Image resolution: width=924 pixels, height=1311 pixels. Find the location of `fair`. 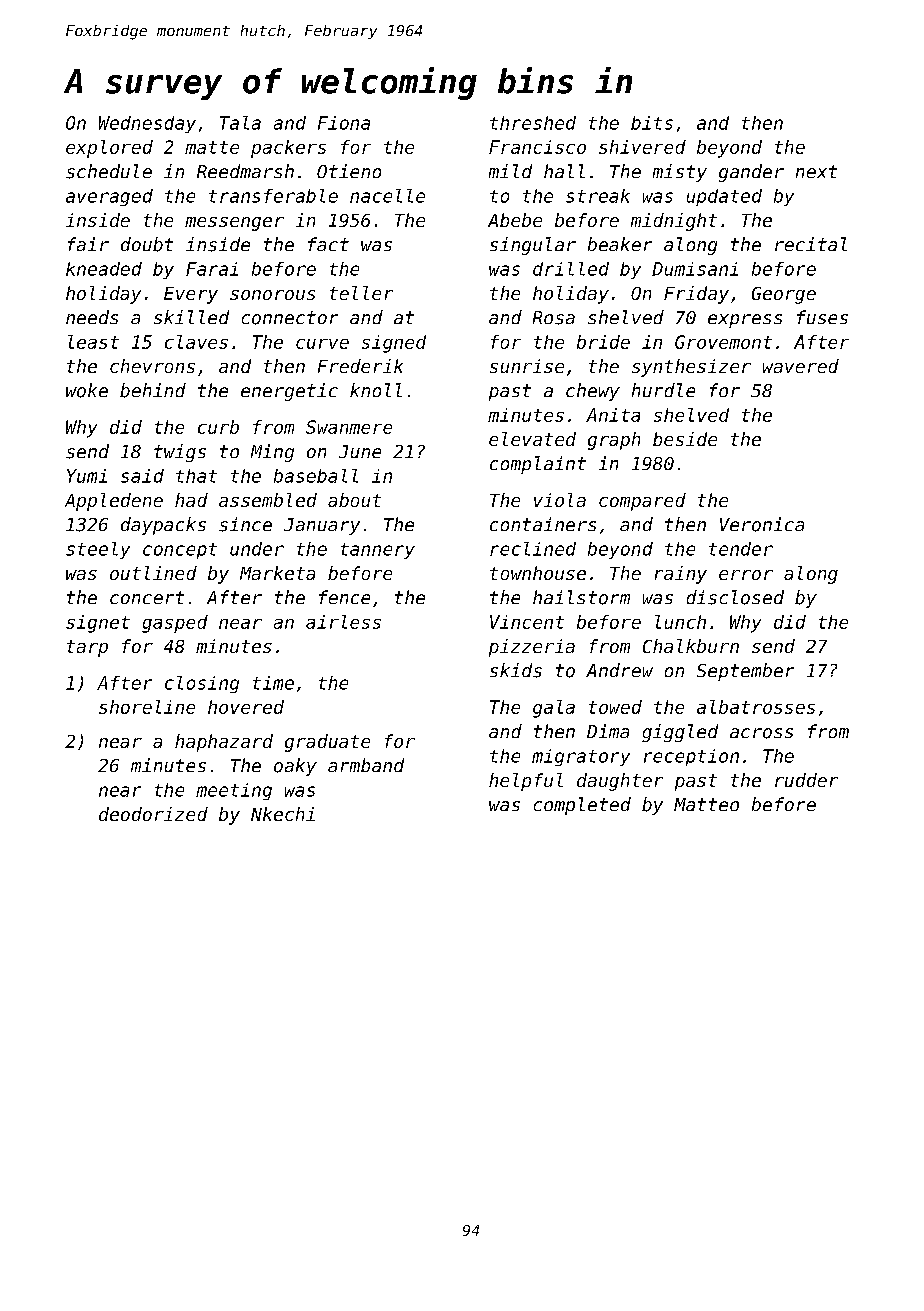

fair is located at coordinates (88, 244).
